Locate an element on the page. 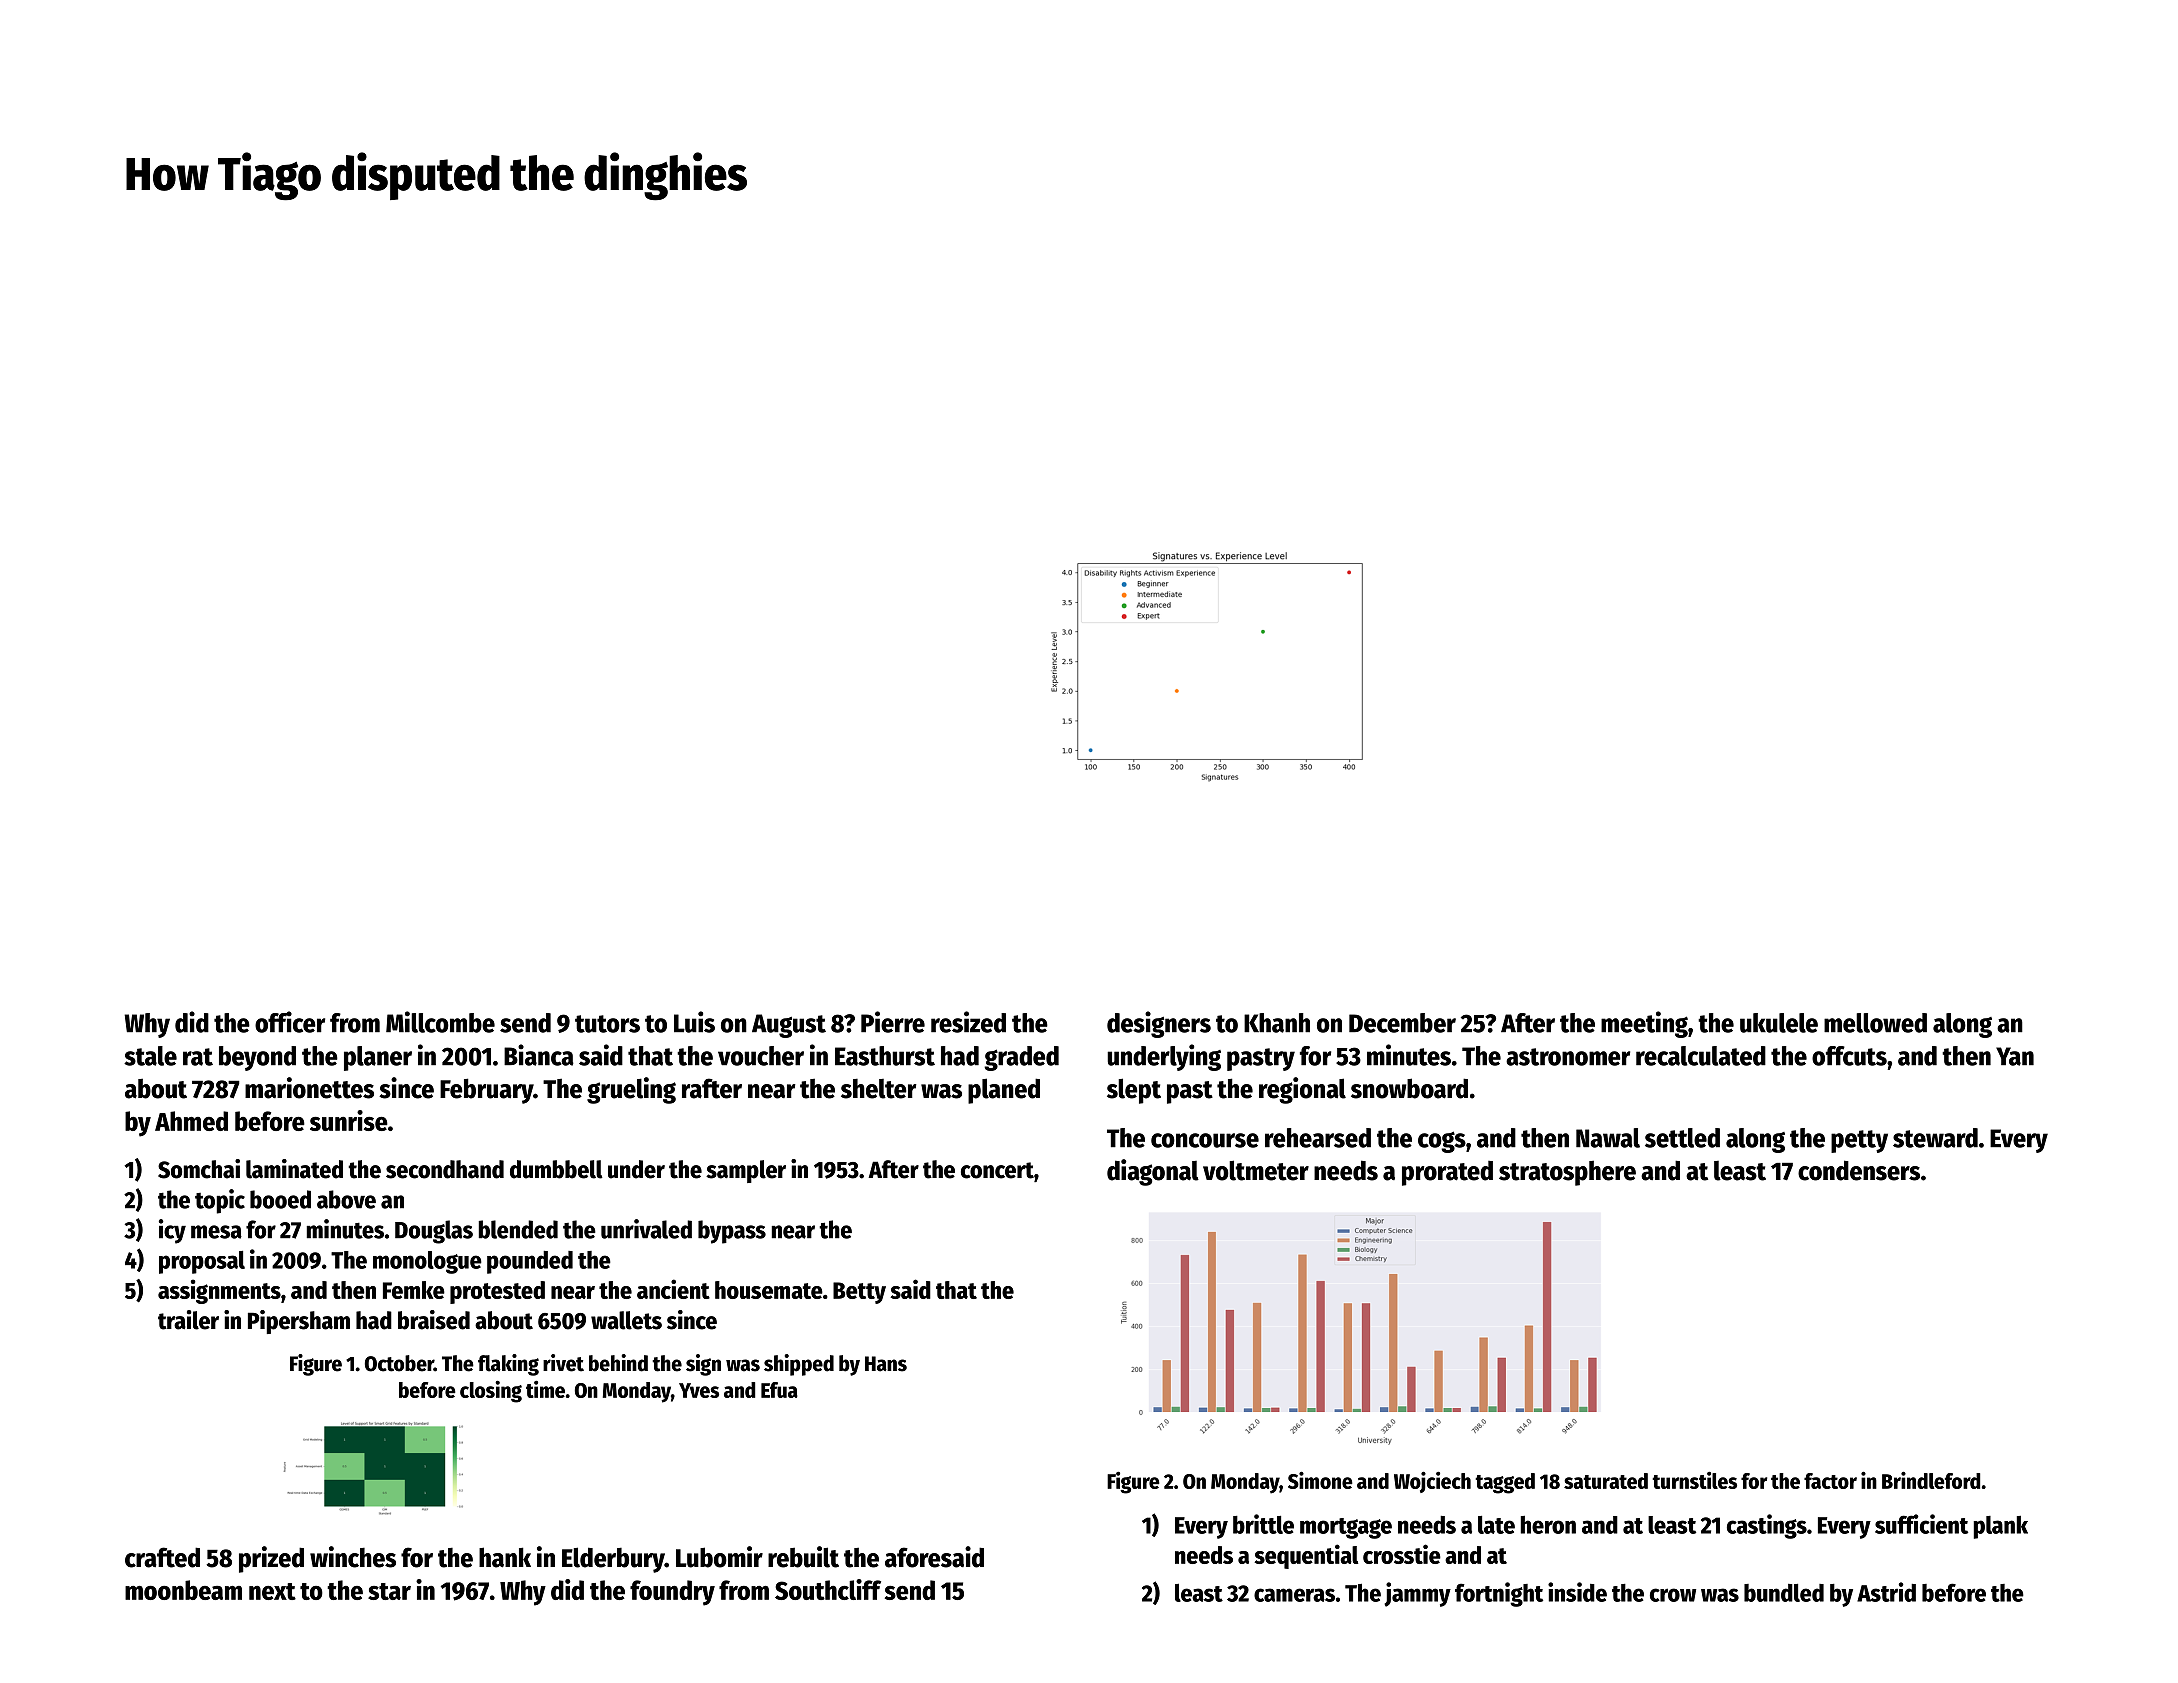 The height and width of the page is (1683, 2178). next is located at coordinates (272, 1591).
